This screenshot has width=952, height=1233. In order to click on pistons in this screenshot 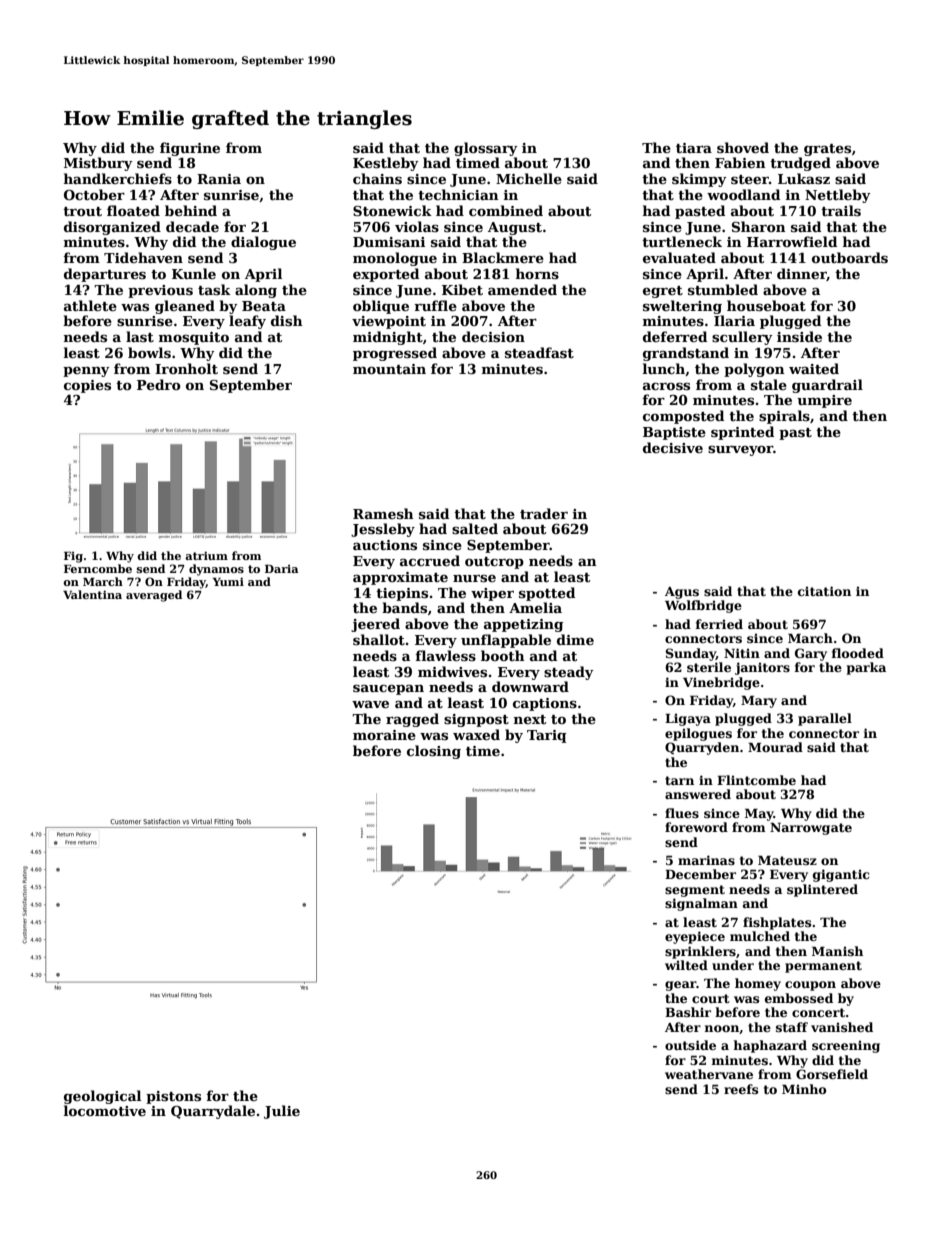, I will do `click(173, 1097)`.
